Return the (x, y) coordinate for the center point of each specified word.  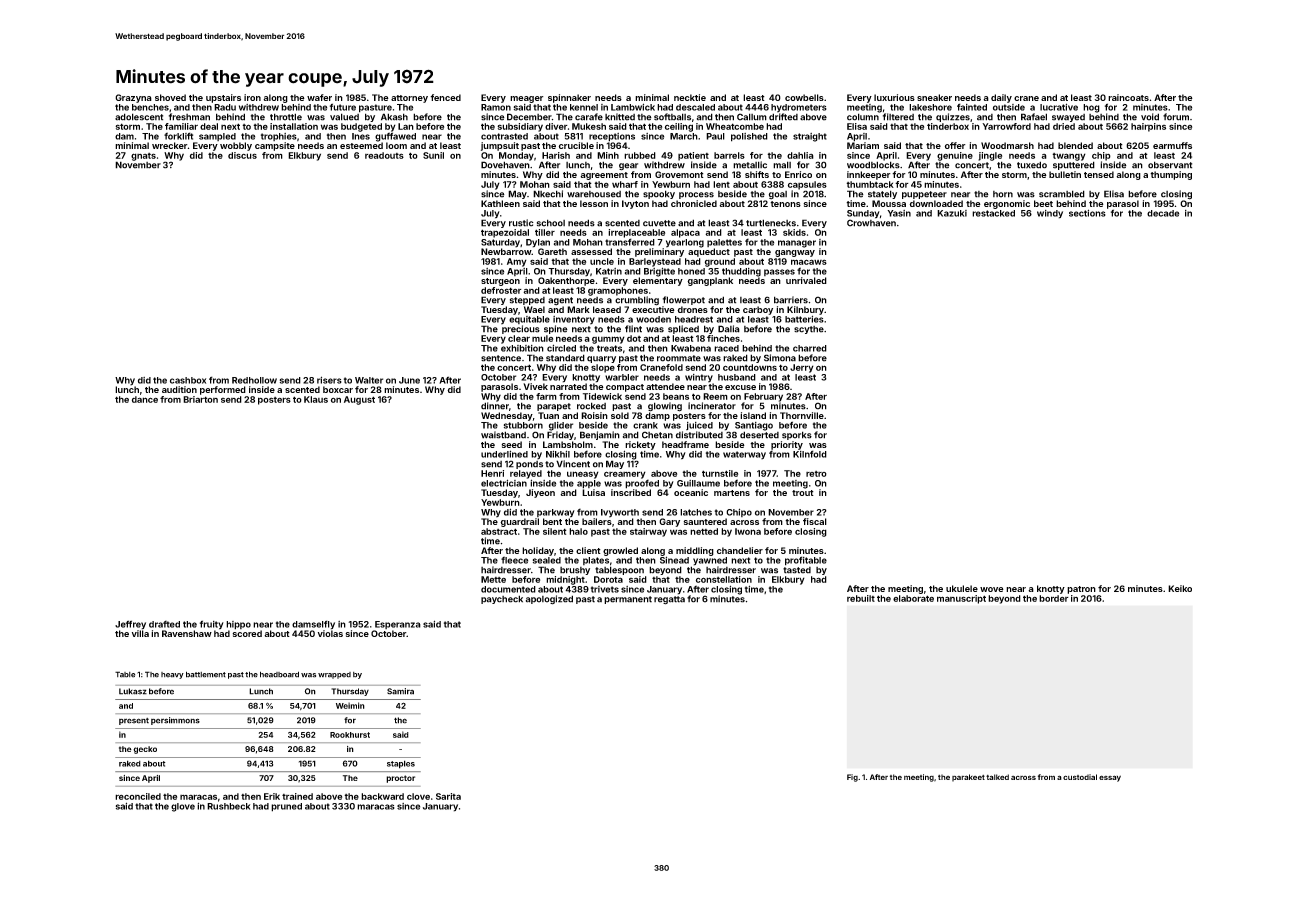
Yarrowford (1006, 126)
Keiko (1180, 588)
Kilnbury (805, 310)
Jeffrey (130, 625)
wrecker (170, 145)
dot (634, 338)
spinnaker (569, 98)
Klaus (316, 399)
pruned (286, 807)
